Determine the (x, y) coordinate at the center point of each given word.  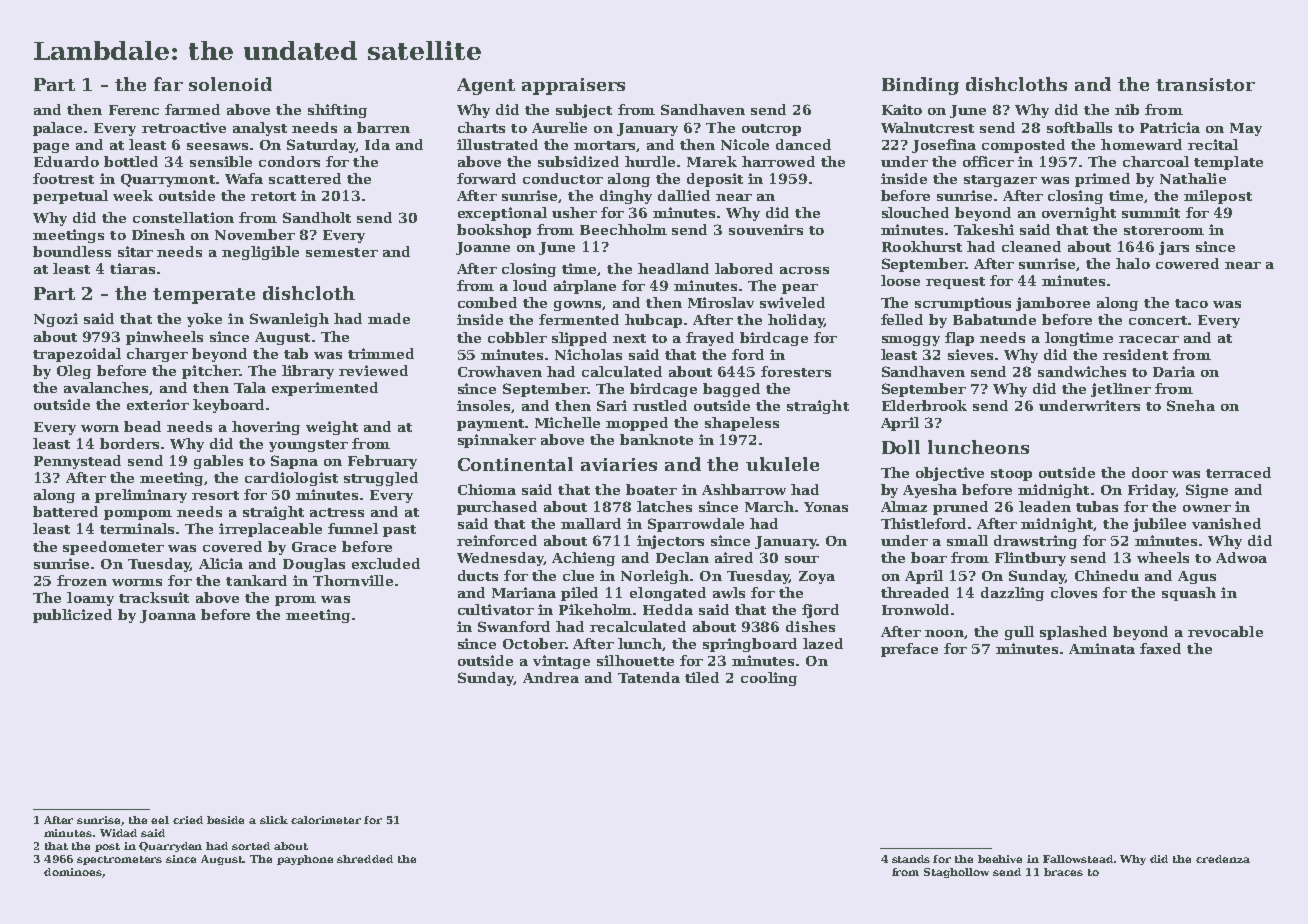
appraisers (573, 86)
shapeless (742, 424)
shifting (337, 111)
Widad (118, 833)
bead (142, 426)
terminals (137, 528)
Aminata (1102, 648)
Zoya (817, 577)
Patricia (1170, 127)
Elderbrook (924, 405)
